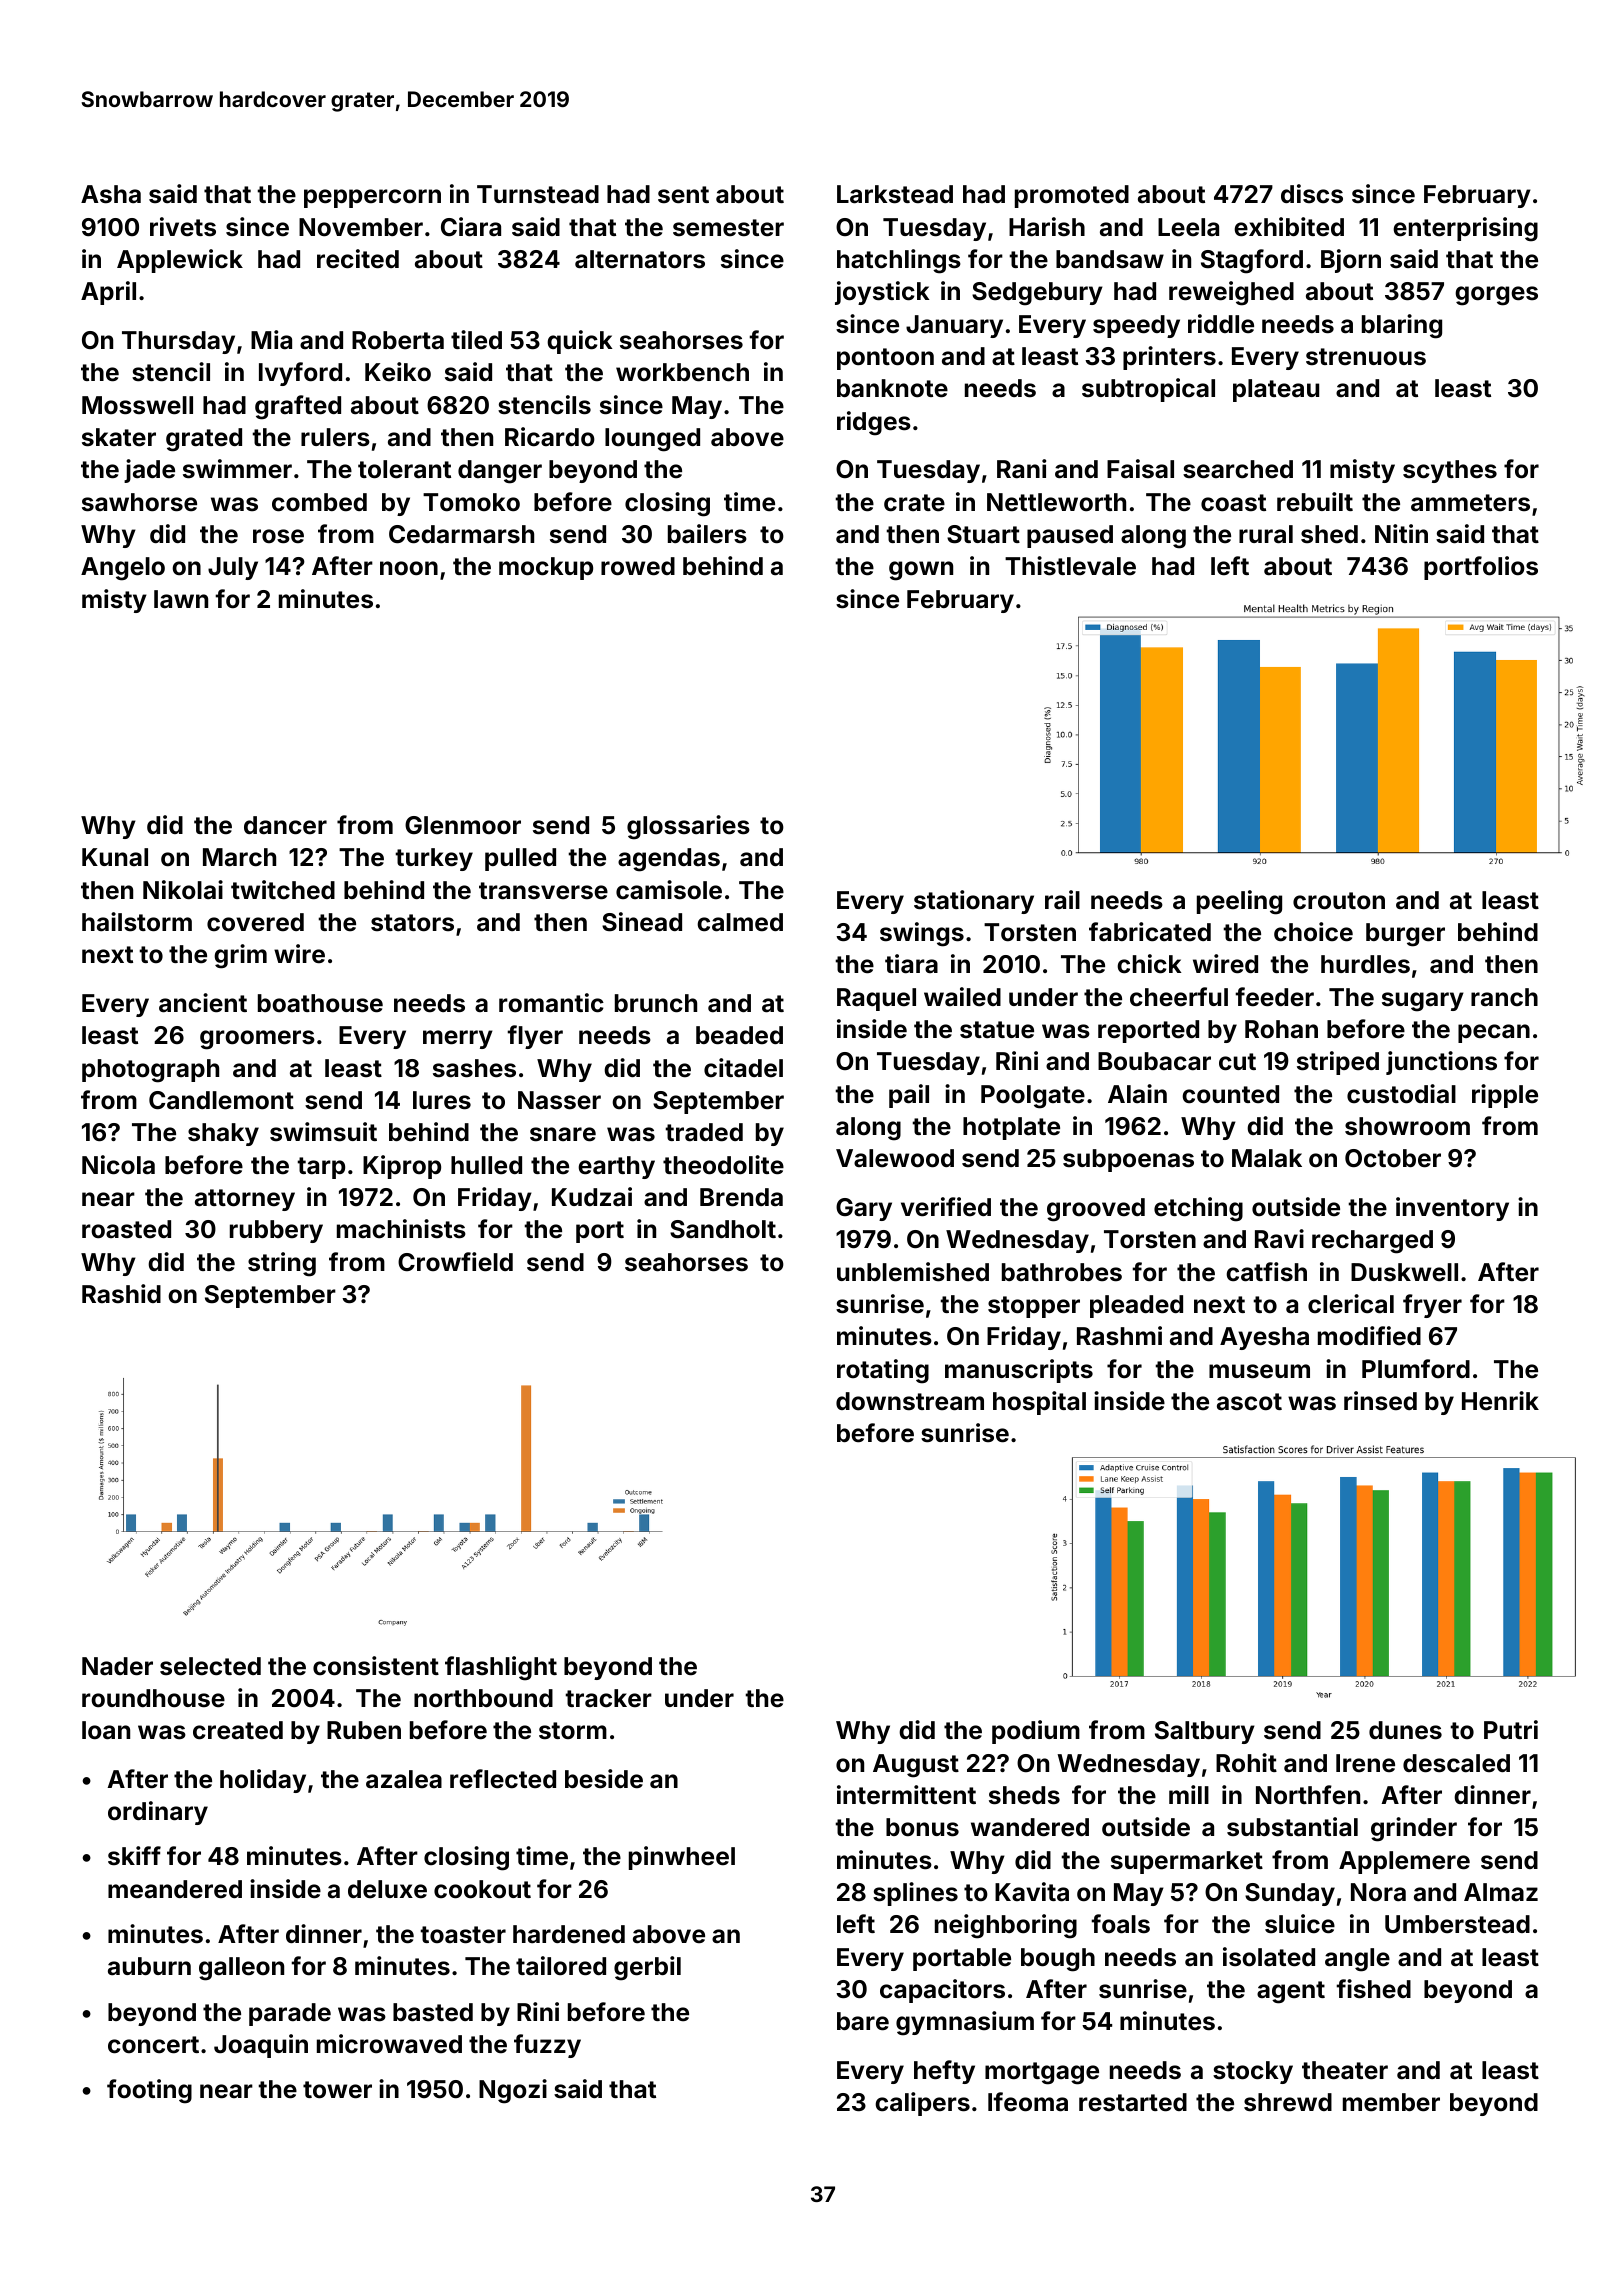 The image size is (1620, 2292). Describe the element at coordinates (1072, 196) in the screenshot. I see `promoted` at that location.
